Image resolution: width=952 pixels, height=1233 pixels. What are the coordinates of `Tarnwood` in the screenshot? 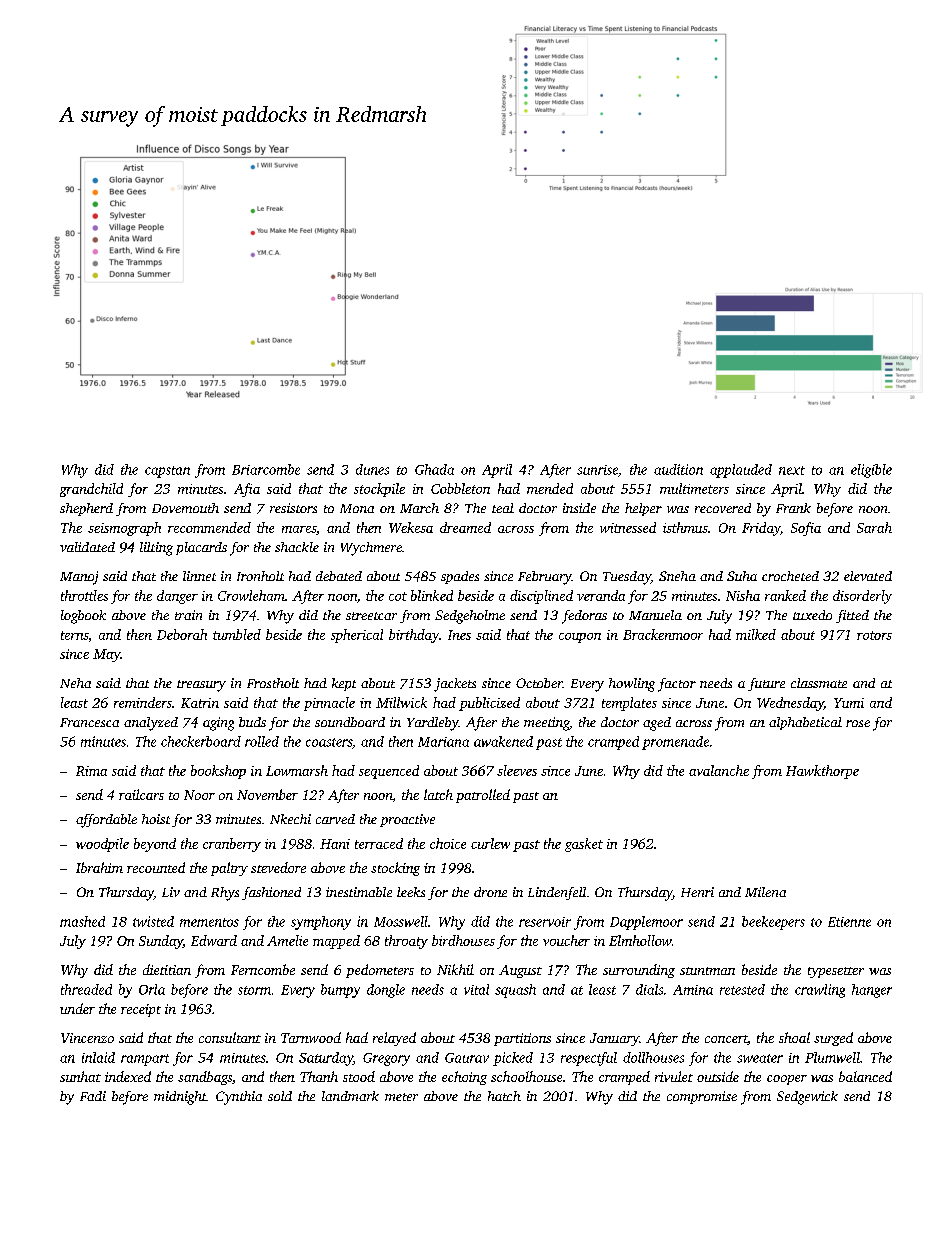 It's located at (311, 1037).
